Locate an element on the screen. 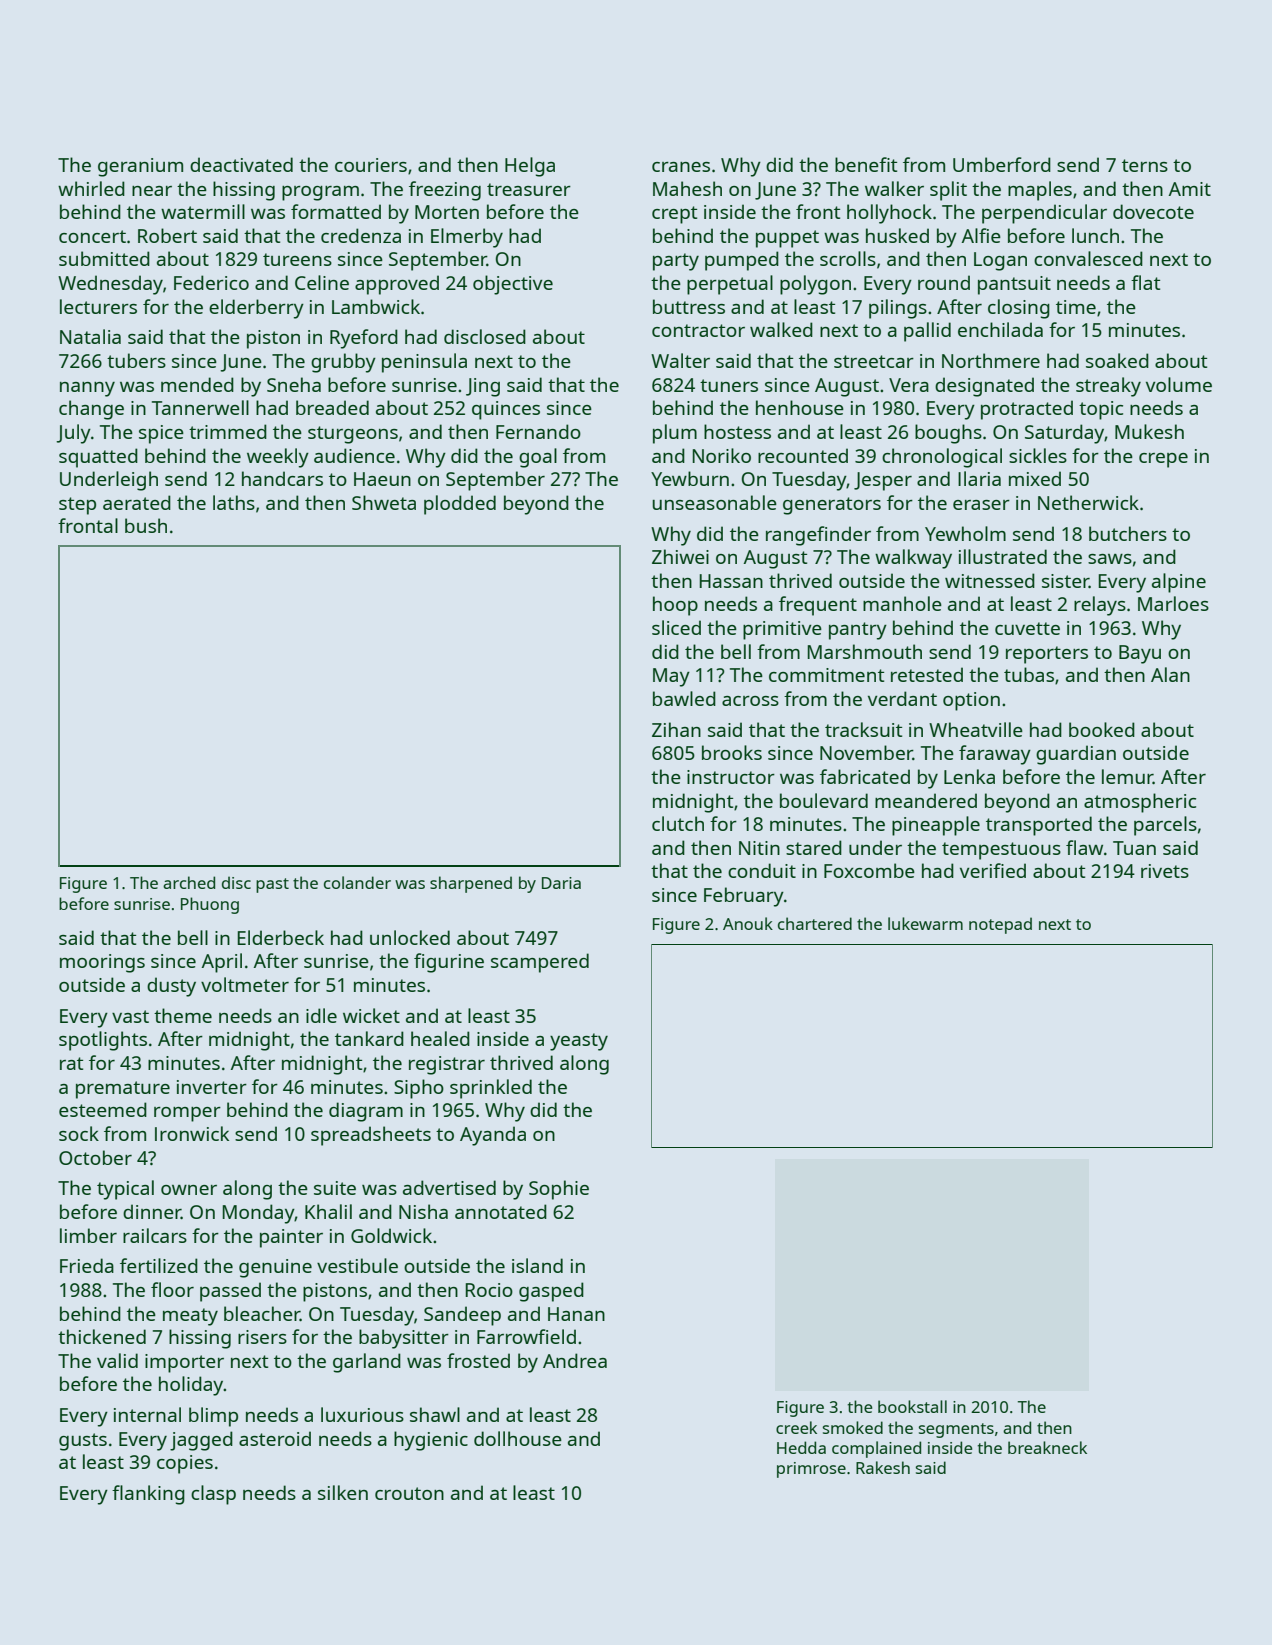 Image resolution: width=1272 pixels, height=1645 pixels. dollhouse is located at coordinates (518, 1438).
